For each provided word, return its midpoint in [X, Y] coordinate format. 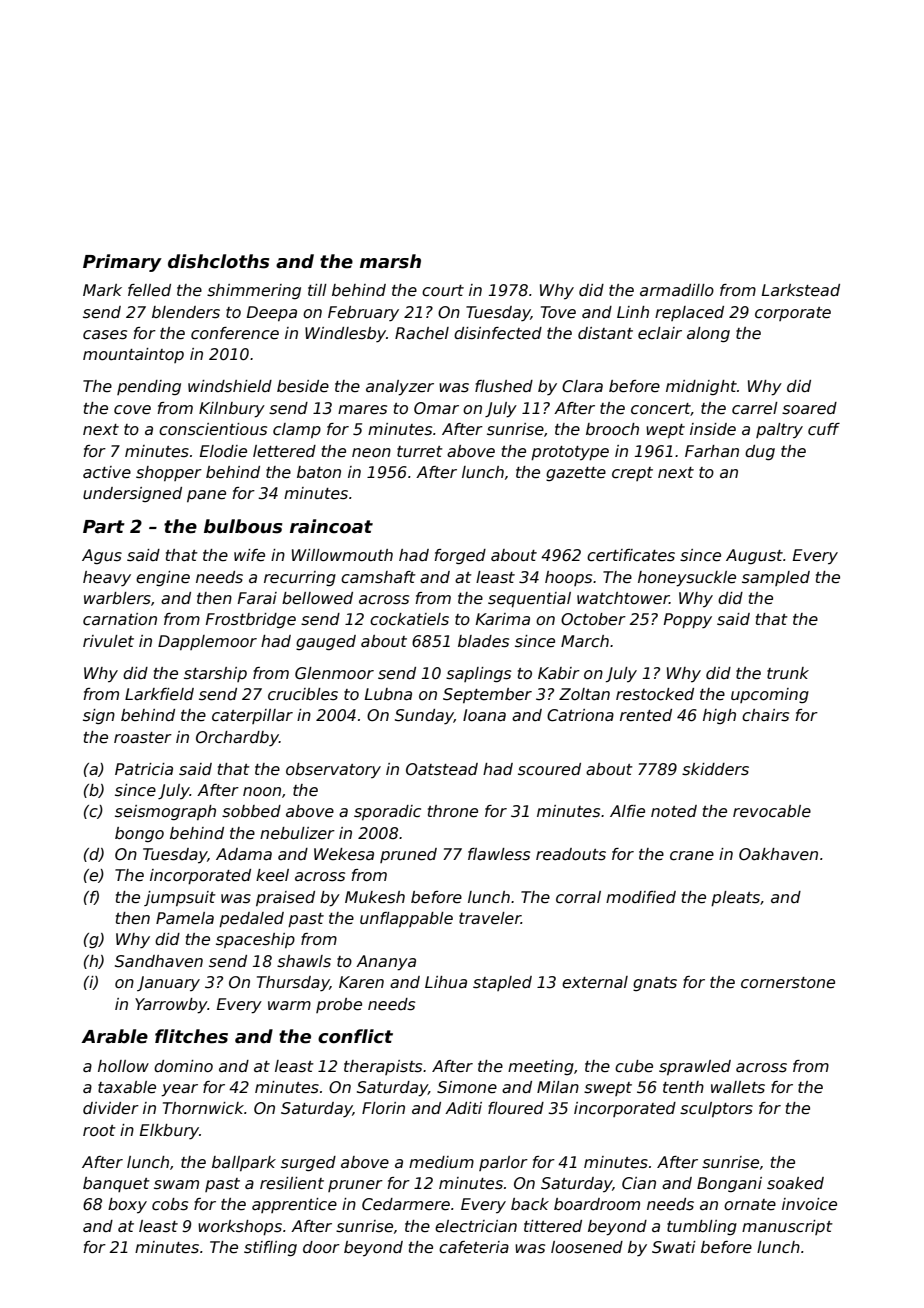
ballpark [244, 1163]
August [754, 556]
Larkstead [801, 290]
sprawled [695, 1067]
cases [105, 335]
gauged [326, 642]
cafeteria [474, 1247]
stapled [502, 983]
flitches [191, 1036]
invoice [809, 1204]
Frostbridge [251, 620]
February [363, 313]
